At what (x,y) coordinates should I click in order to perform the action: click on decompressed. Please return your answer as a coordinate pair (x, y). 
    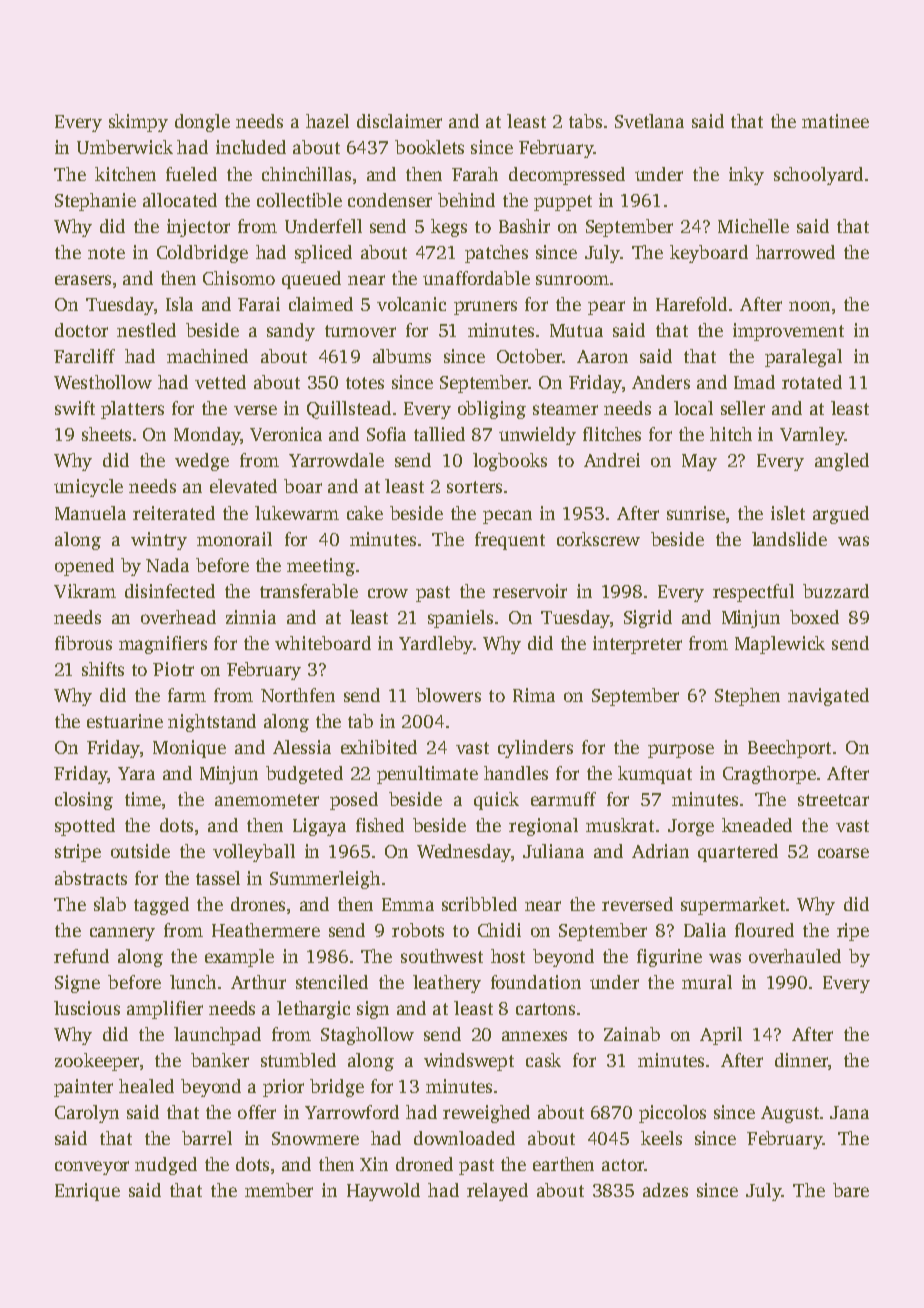
    Looking at the image, I should click on (567, 176).
